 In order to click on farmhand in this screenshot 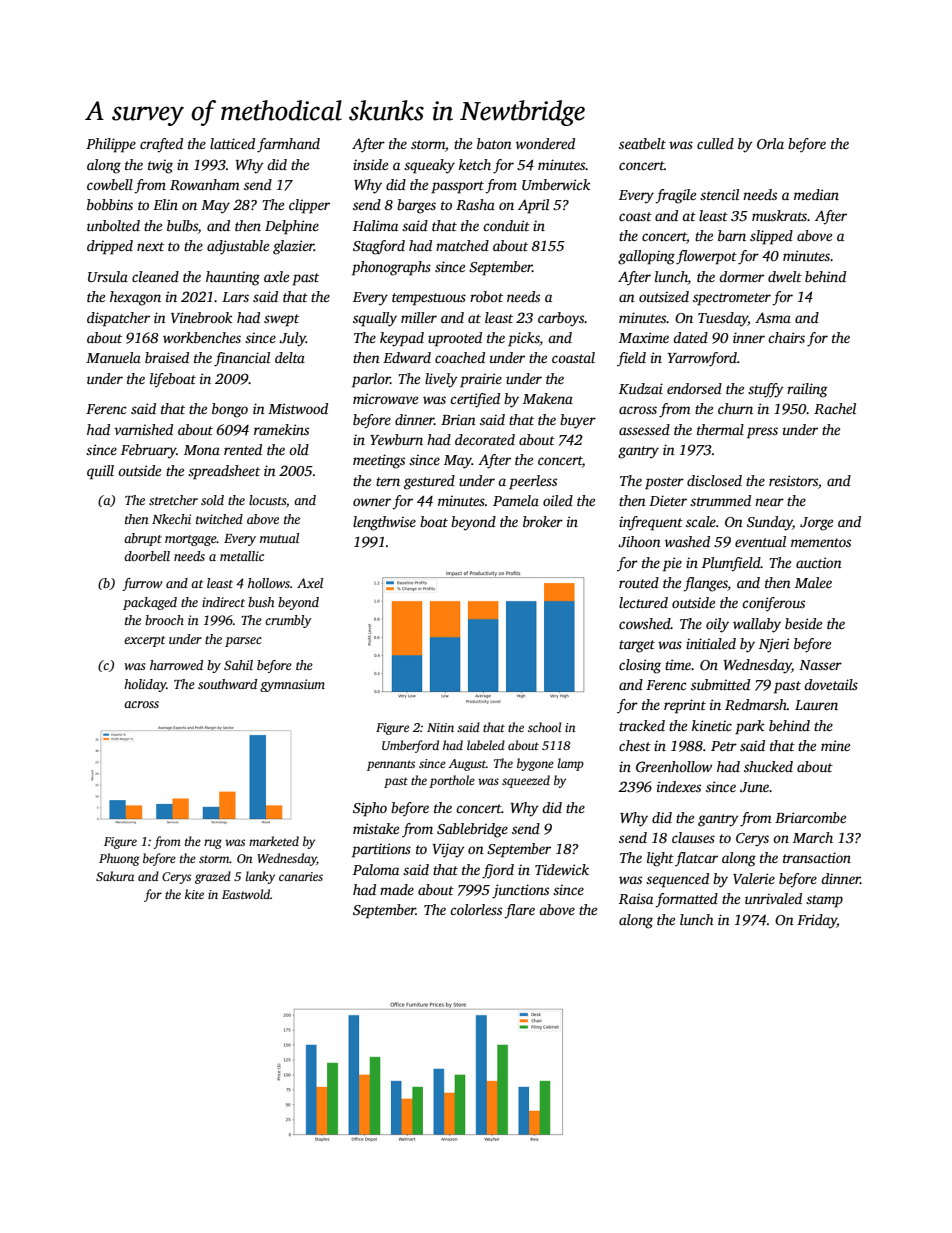, I will do `click(288, 145)`.
